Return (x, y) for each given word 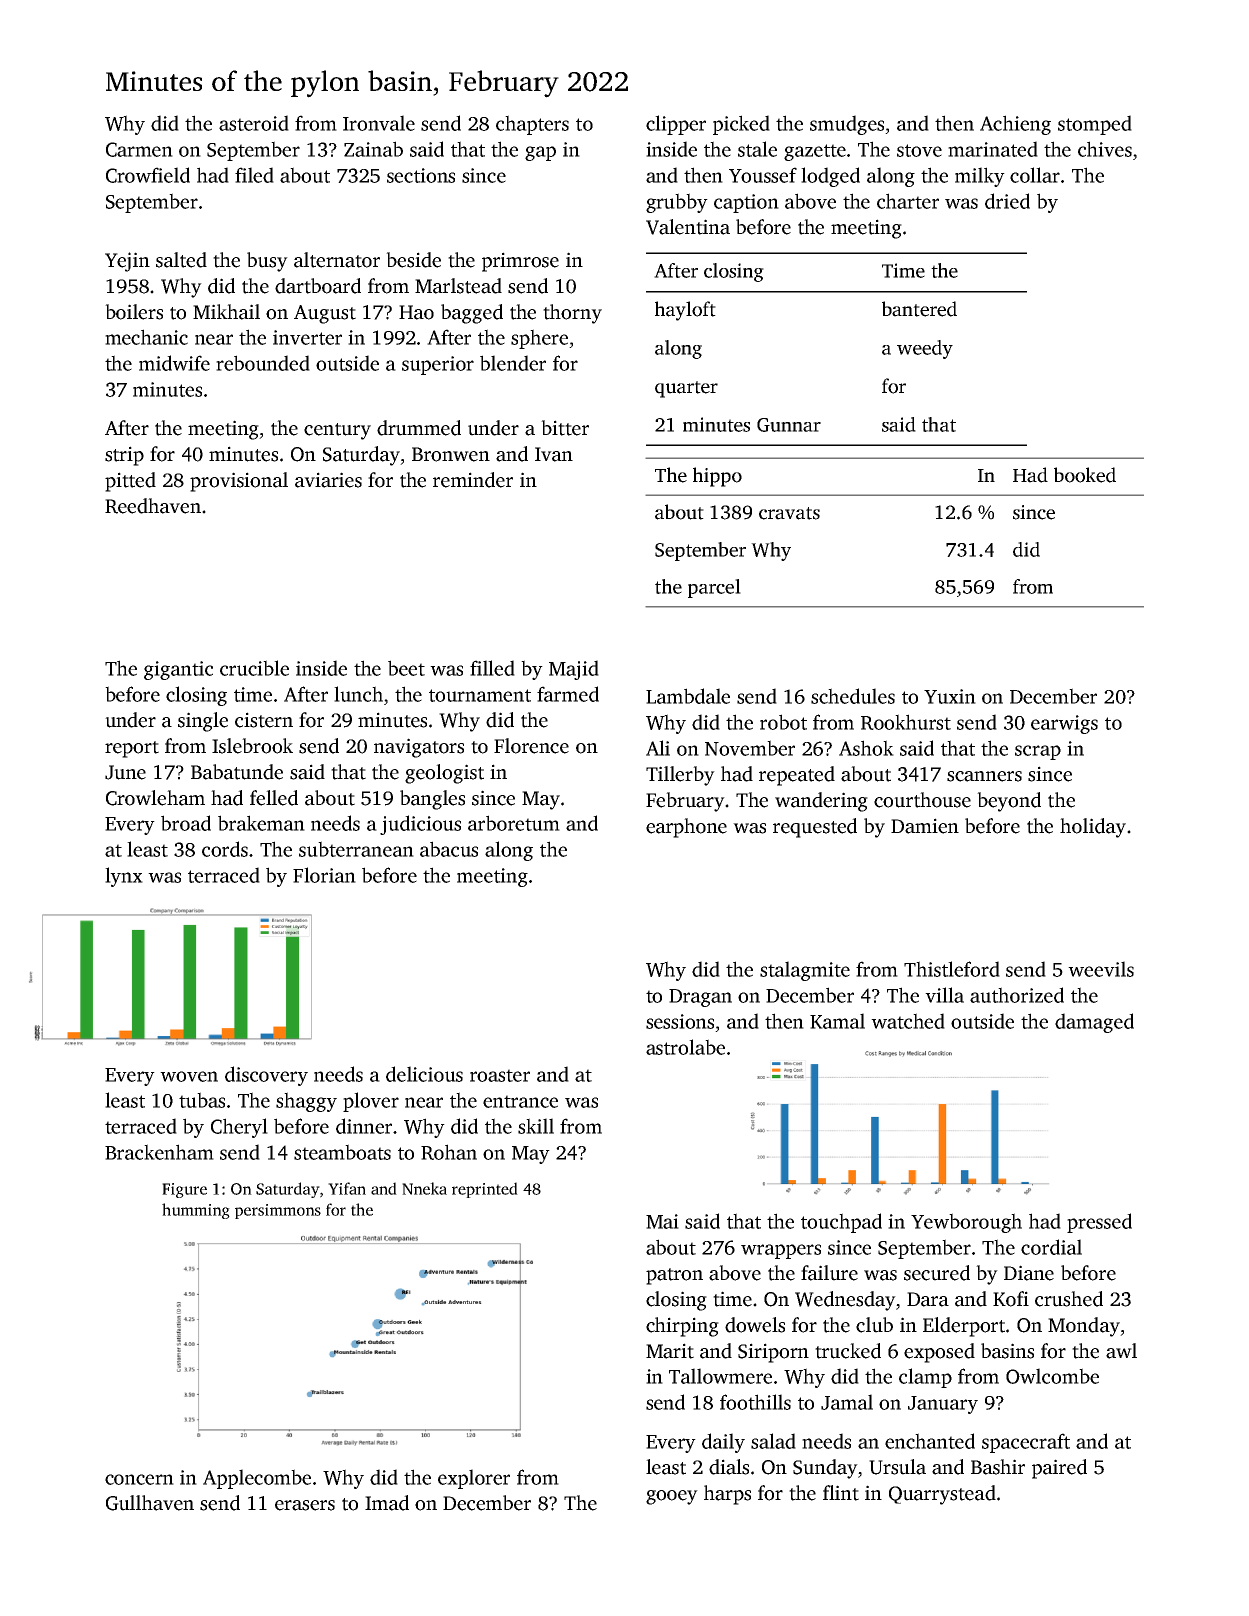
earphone (686, 828)
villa (944, 995)
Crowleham (155, 798)
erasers (305, 1505)
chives (1105, 149)
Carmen (139, 149)
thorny (572, 314)
